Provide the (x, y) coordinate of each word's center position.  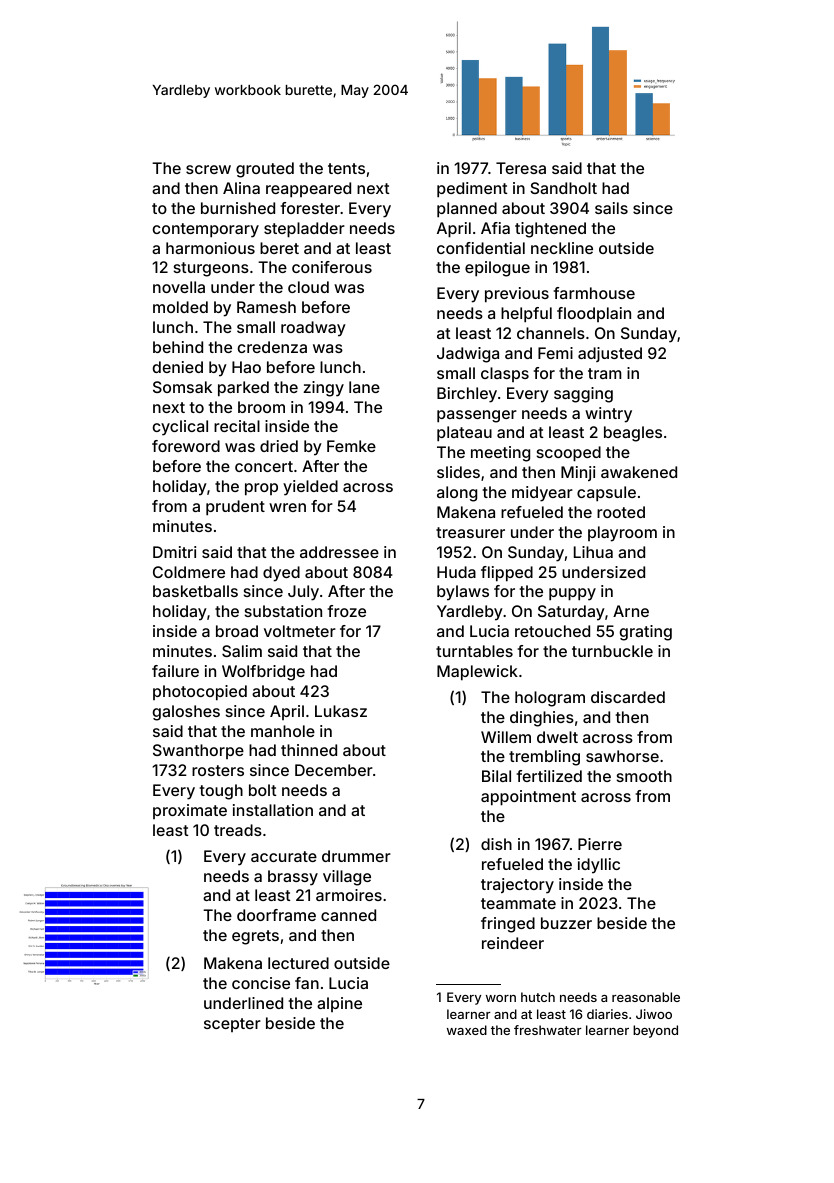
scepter (232, 1025)
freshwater (548, 1030)
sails (611, 208)
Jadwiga (468, 355)
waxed (467, 1030)
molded (180, 307)
